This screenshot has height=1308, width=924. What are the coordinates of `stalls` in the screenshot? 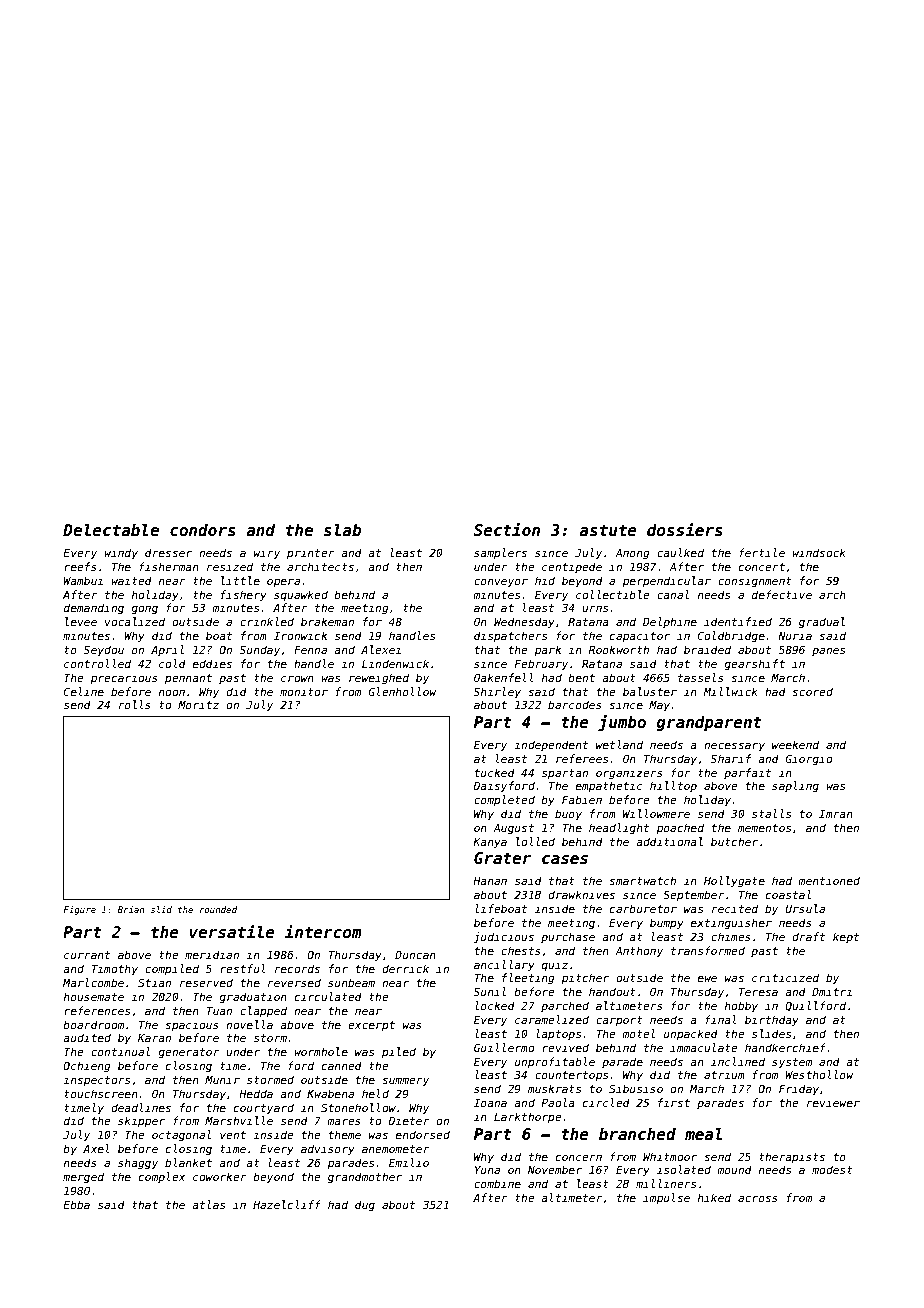 It's located at (772, 813).
